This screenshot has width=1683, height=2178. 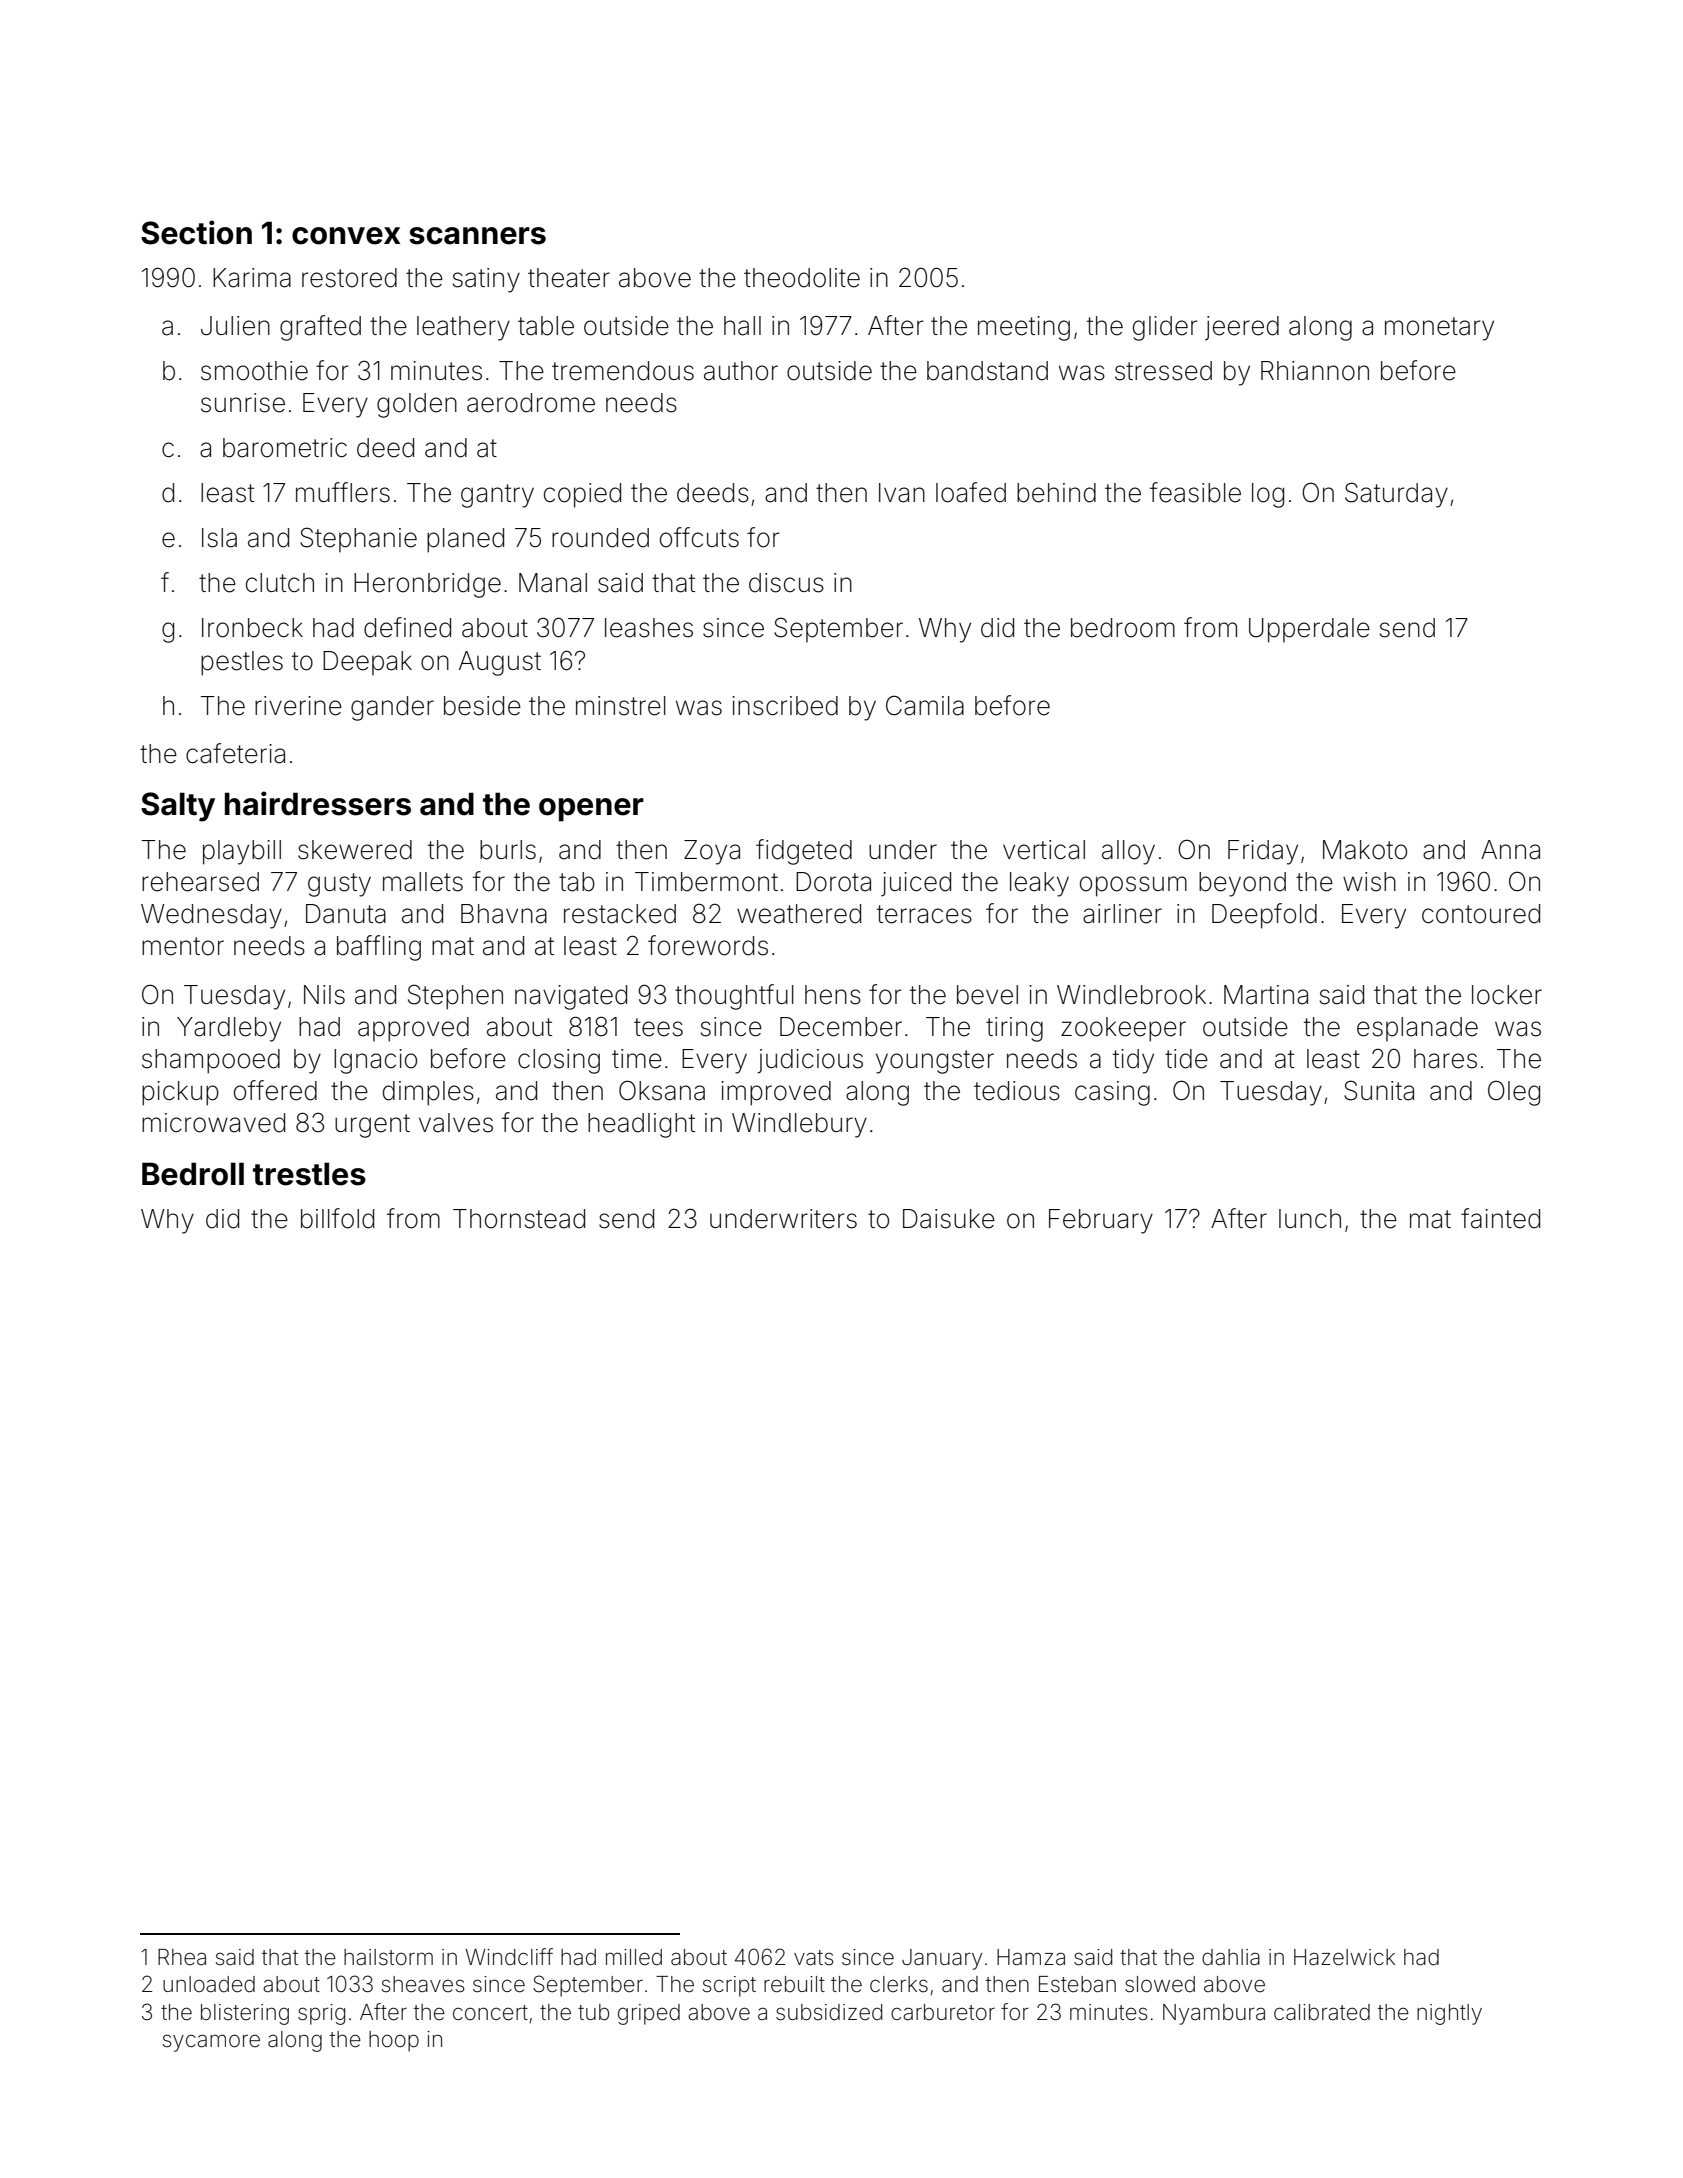 What do you see at coordinates (1044, 850) in the screenshot?
I see `vertical` at bounding box center [1044, 850].
